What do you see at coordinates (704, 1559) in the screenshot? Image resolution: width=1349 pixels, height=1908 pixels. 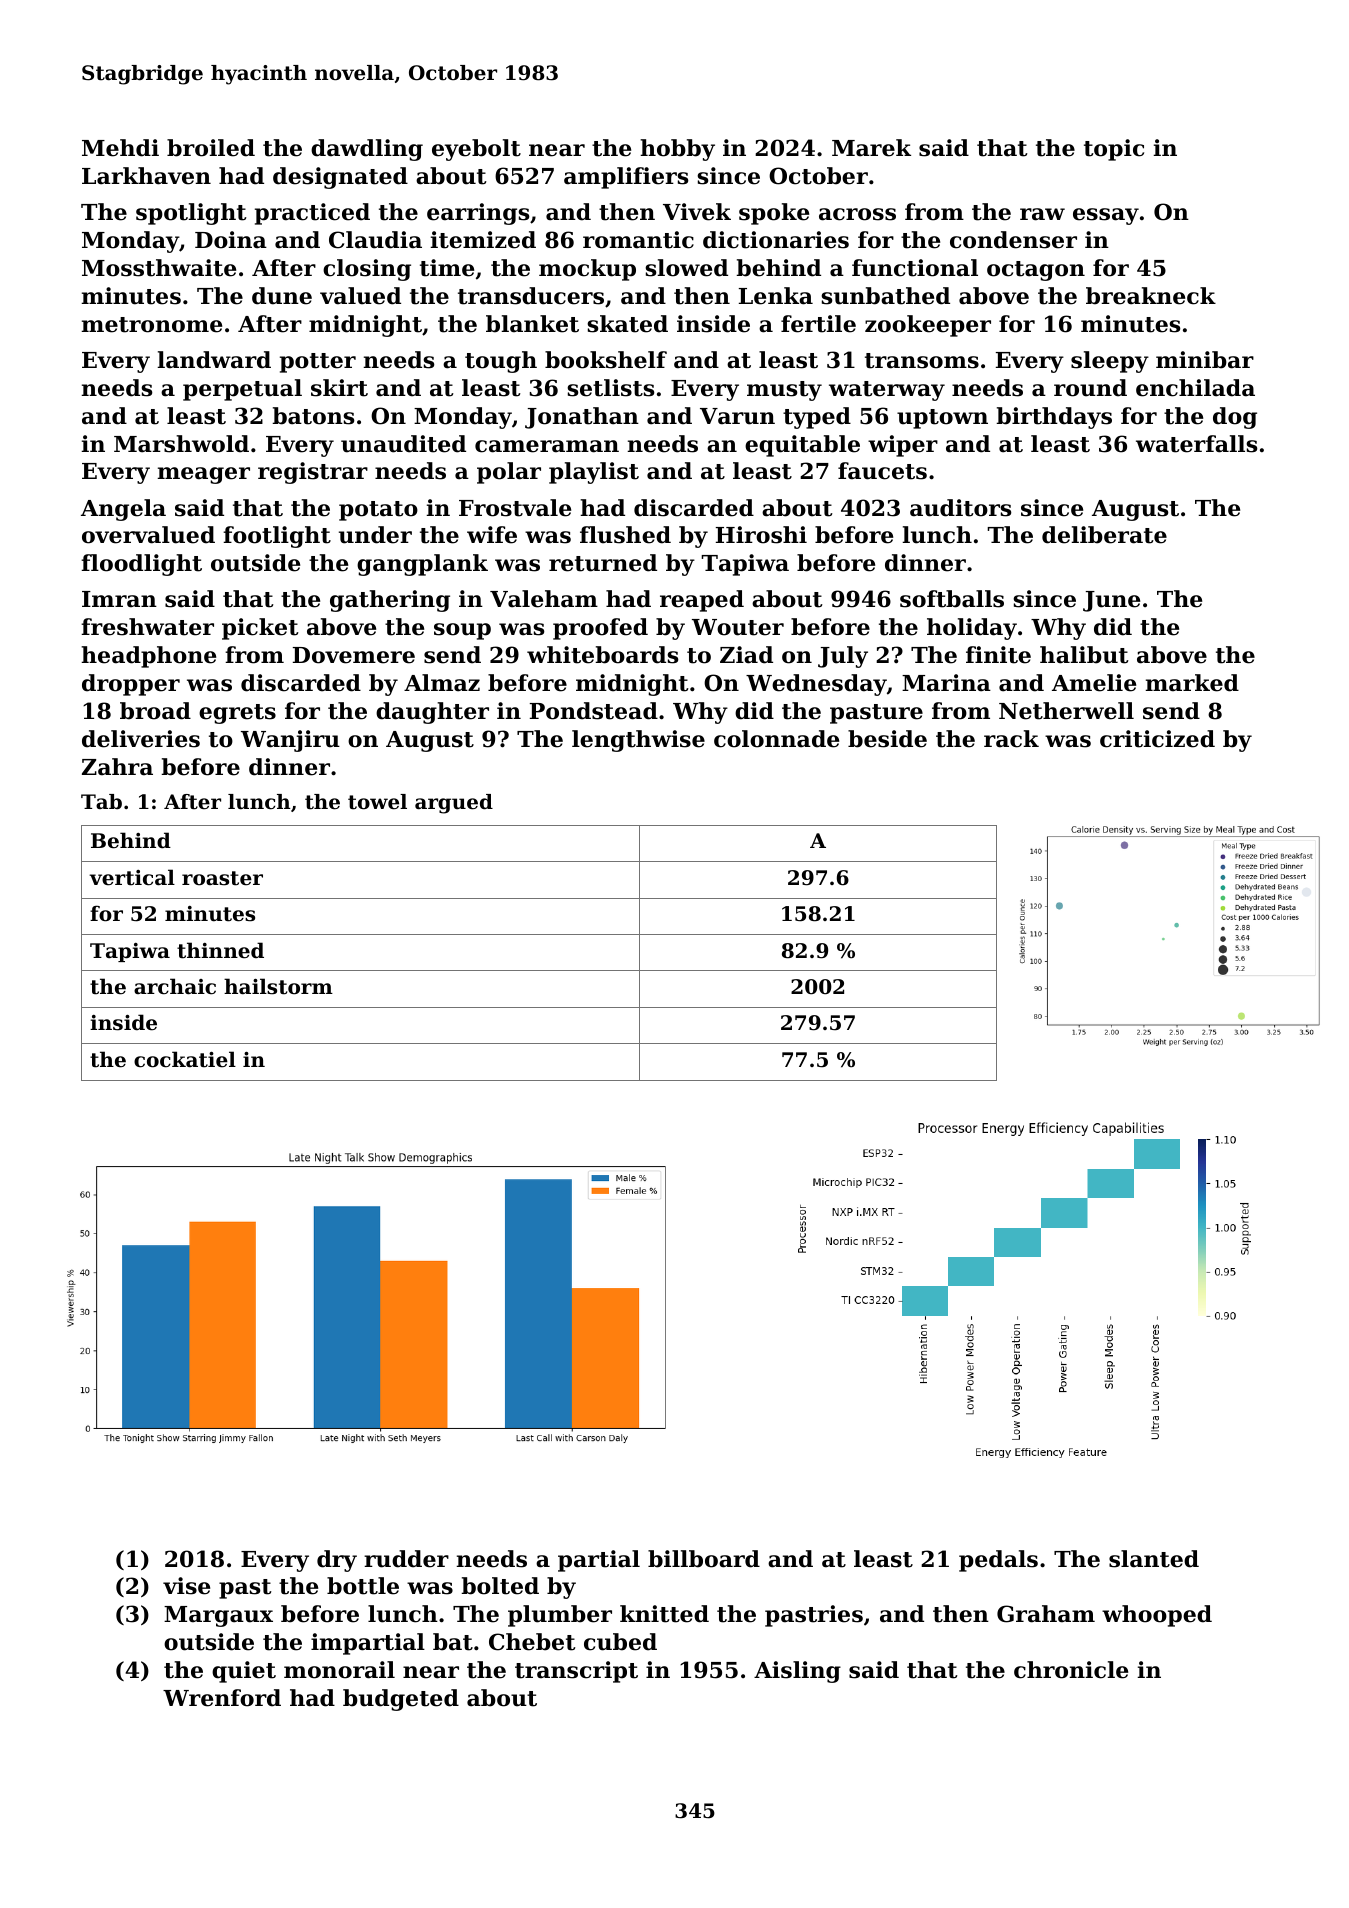 I see `billboard` at bounding box center [704, 1559].
